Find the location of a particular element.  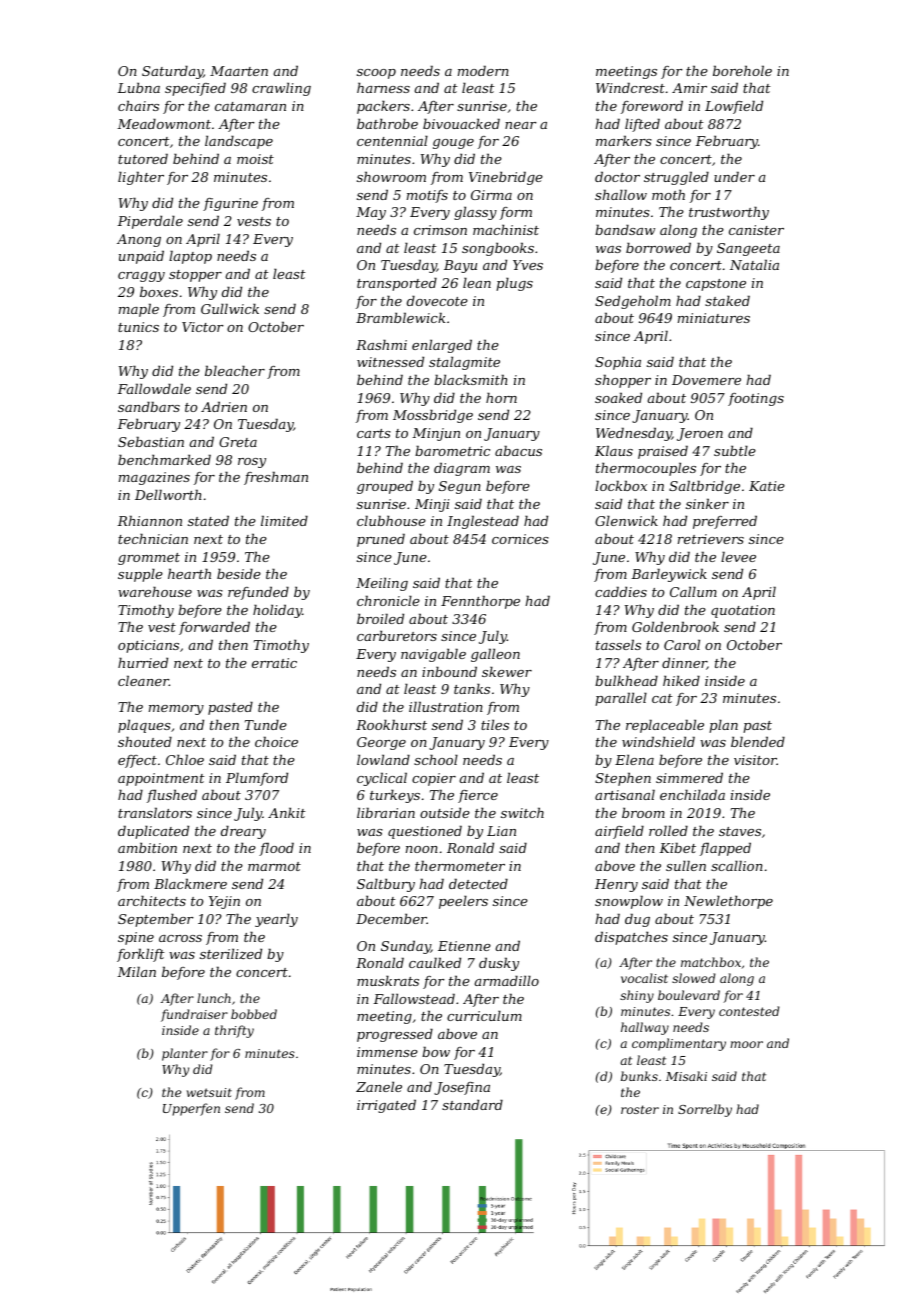

abacus is located at coordinates (518, 450).
